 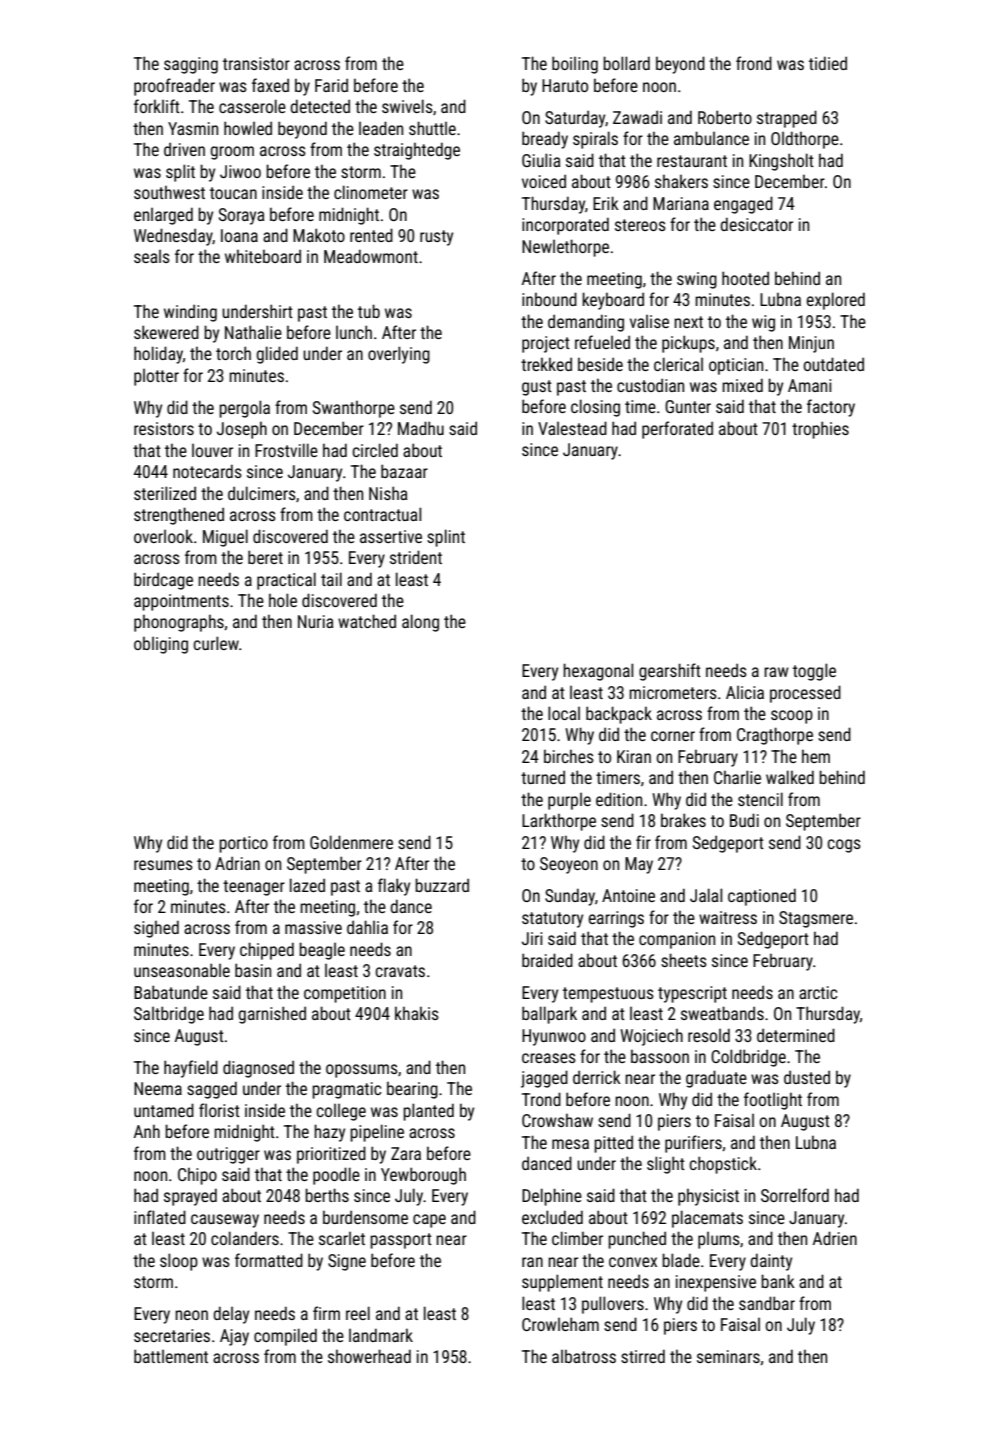 I want to click on Nathalie, so click(x=253, y=332).
